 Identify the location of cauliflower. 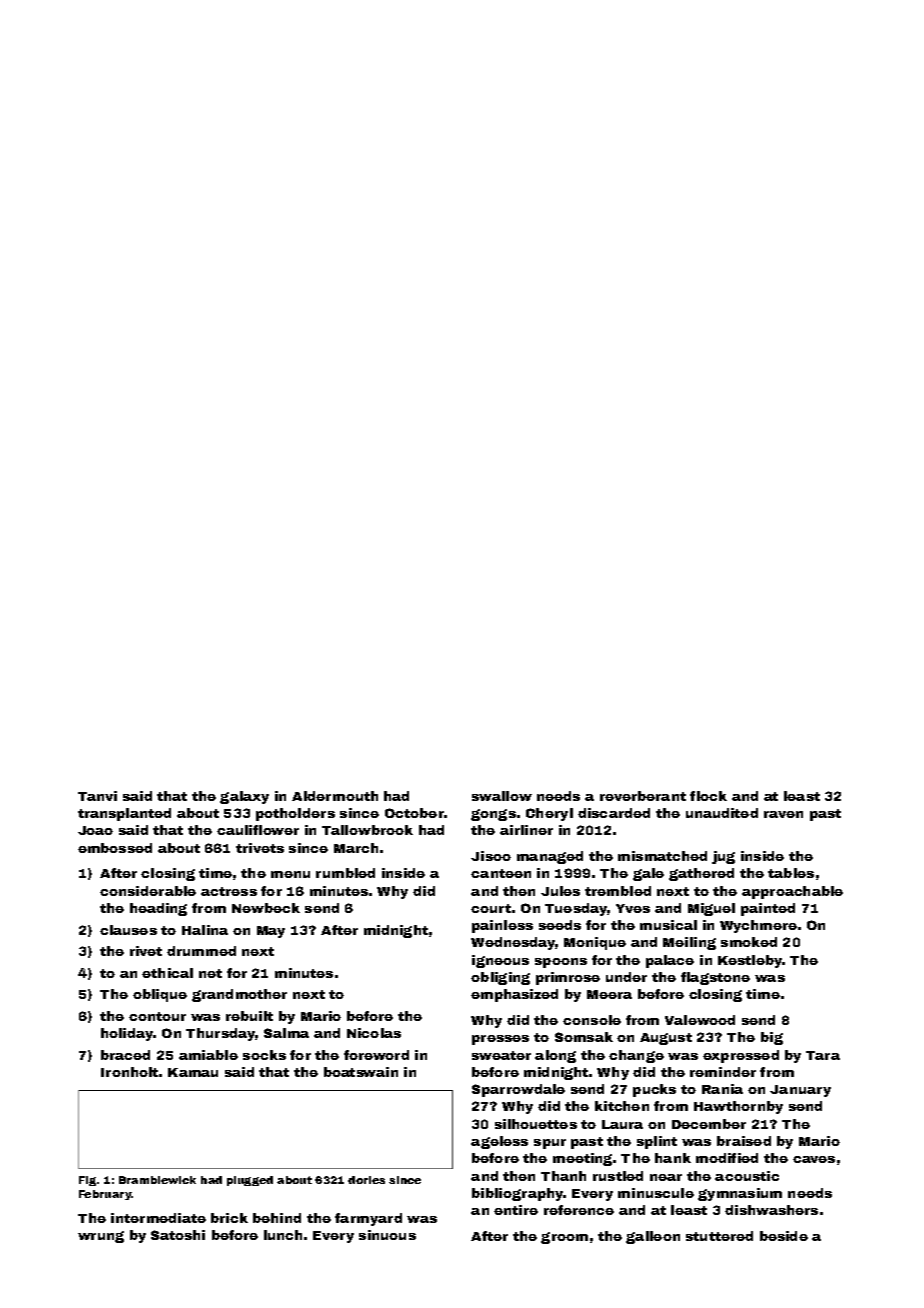
(258, 830).
